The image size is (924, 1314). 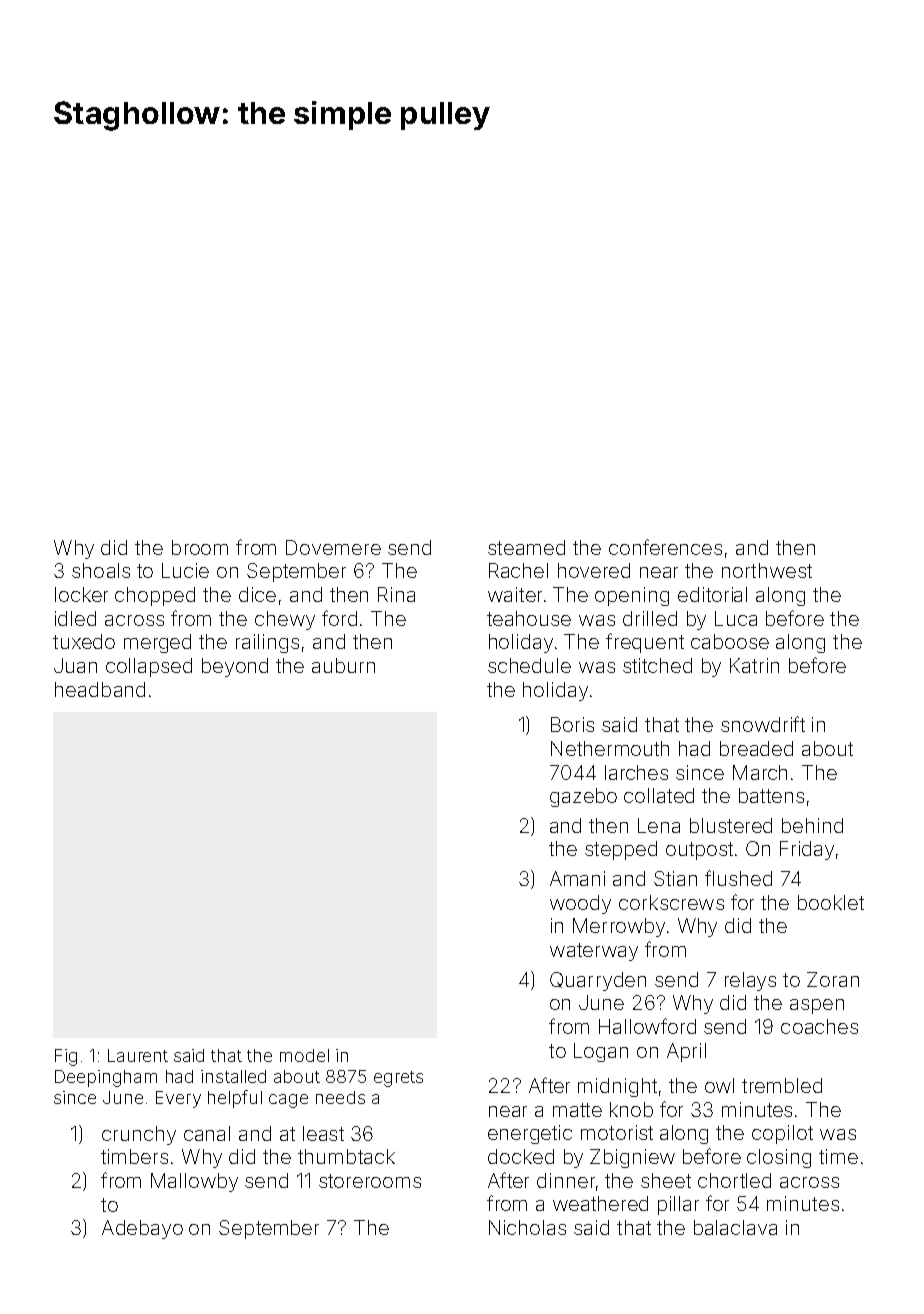 What do you see at coordinates (138, 1055) in the screenshot?
I see `Laurent` at bounding box center [138, 1055].
